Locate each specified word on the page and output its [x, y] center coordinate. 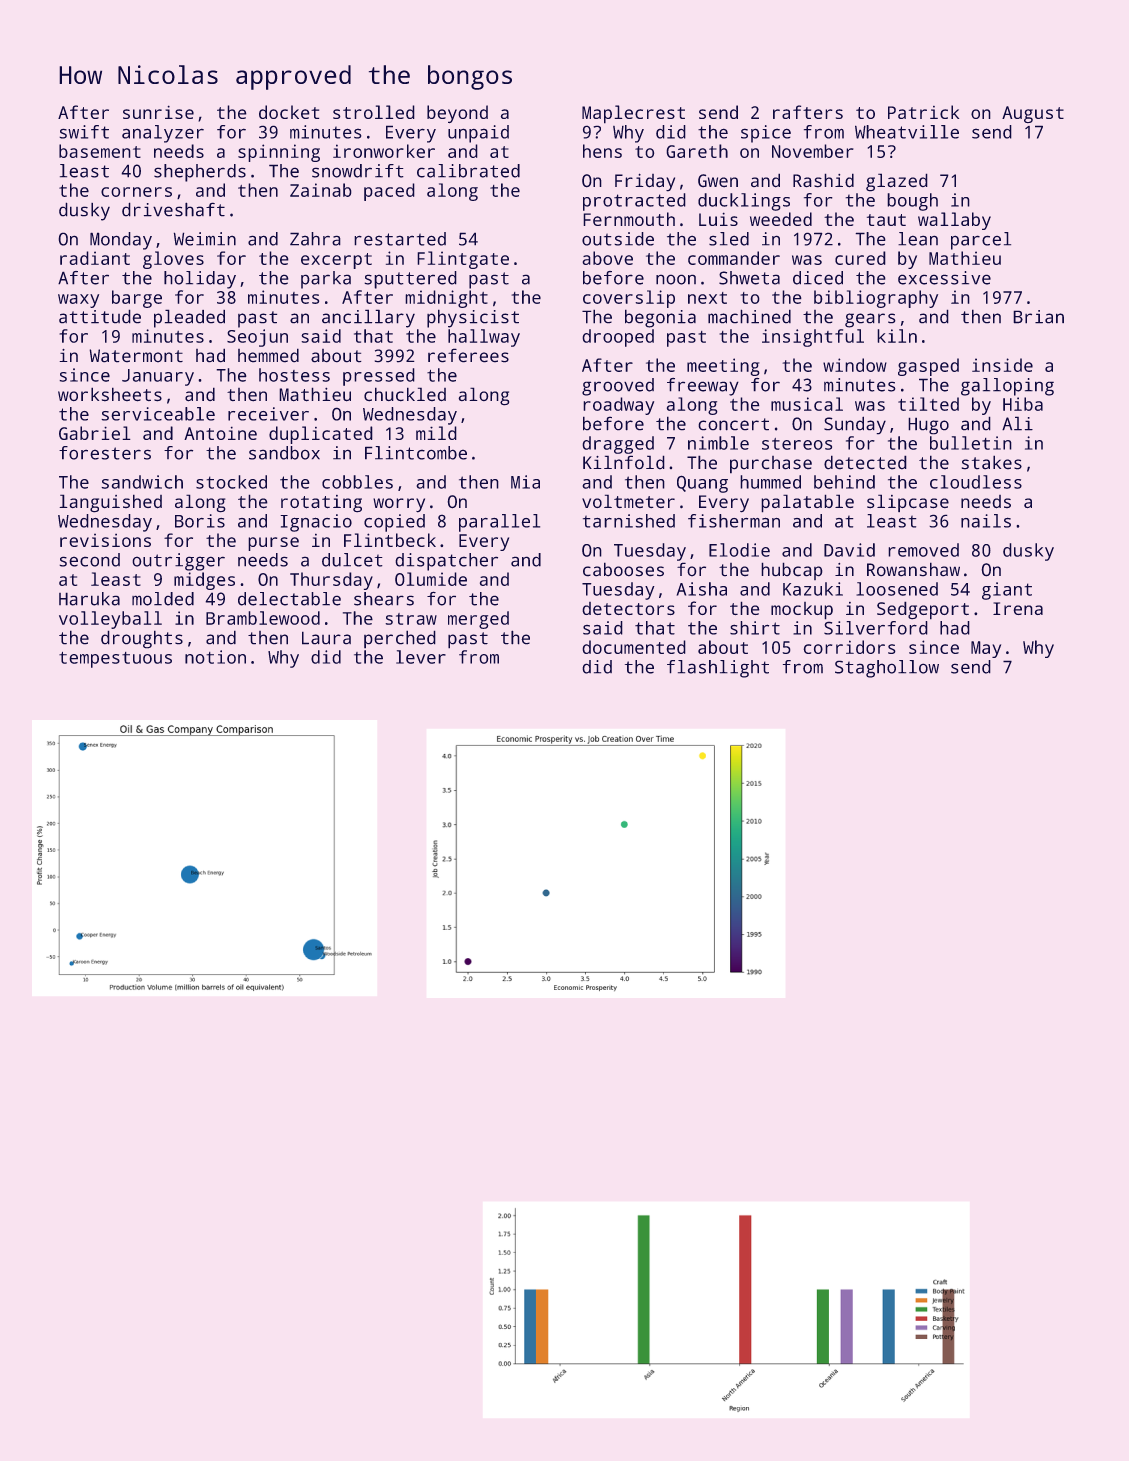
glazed [896, 182]
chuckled [405, 394]
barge [137, 299]
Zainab [320, 190]
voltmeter [628, 501]
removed [924, 550]
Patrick [923, 112]
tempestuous [115, 660]
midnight [447, 299]
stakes [992, 462]
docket [289, 112]
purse [274, 544]
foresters [105, 453]
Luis [718, 219]
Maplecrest [633, 114]
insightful [813, 338]
